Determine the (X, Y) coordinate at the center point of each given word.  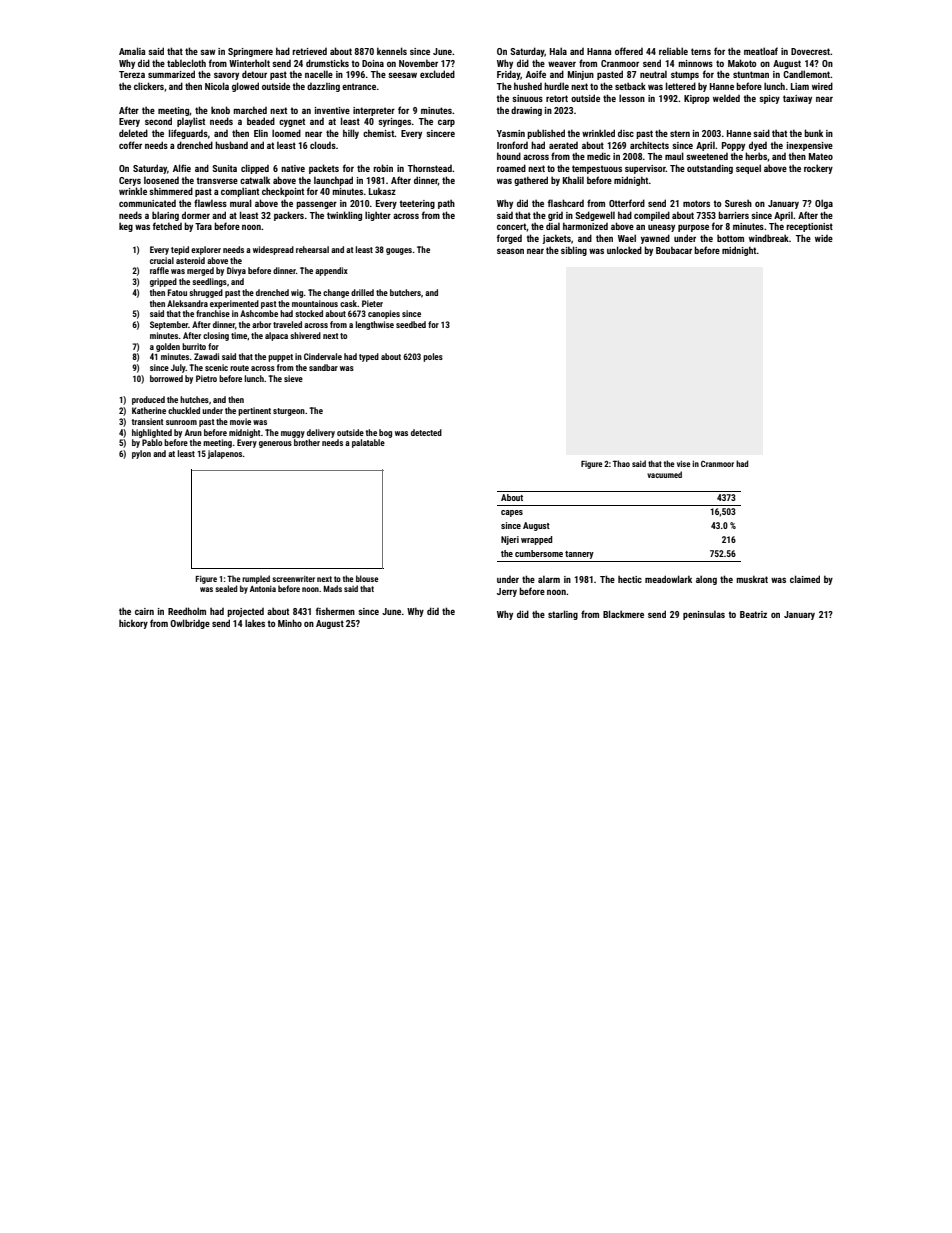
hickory (133, 624)
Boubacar (674, 250)
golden (168, 347)
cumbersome (539, 553)
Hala (558, 51)
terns (701, 51)
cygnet (292, 122)
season (510, 251)
